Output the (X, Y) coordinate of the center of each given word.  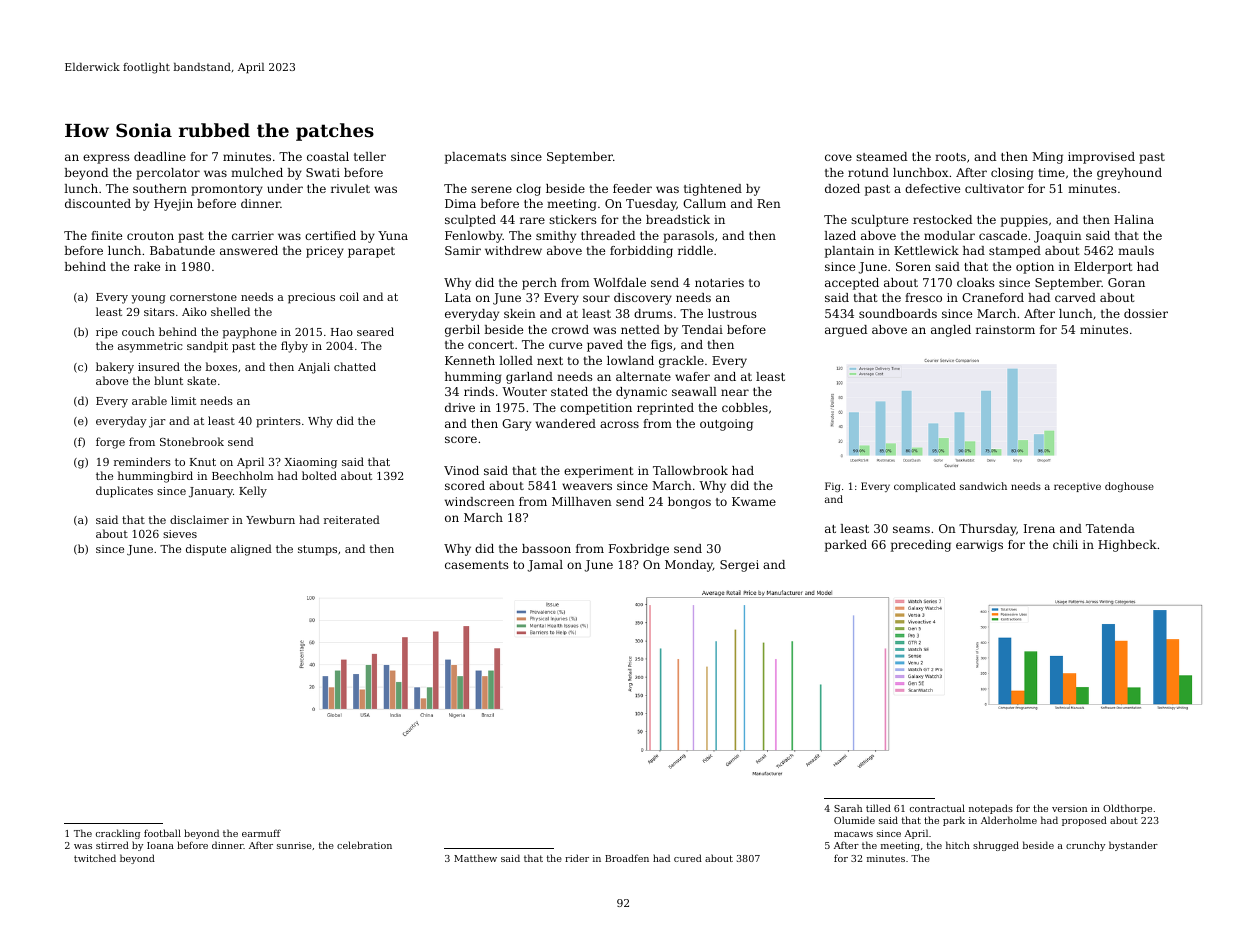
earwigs (979, 546)
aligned (251, 550)
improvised (1101, 158)
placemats (475, 158)
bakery (115, 368)
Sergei (739, 566)
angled (951, 331)
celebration (364, 845)
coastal (328, 156)
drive (460, 407)
